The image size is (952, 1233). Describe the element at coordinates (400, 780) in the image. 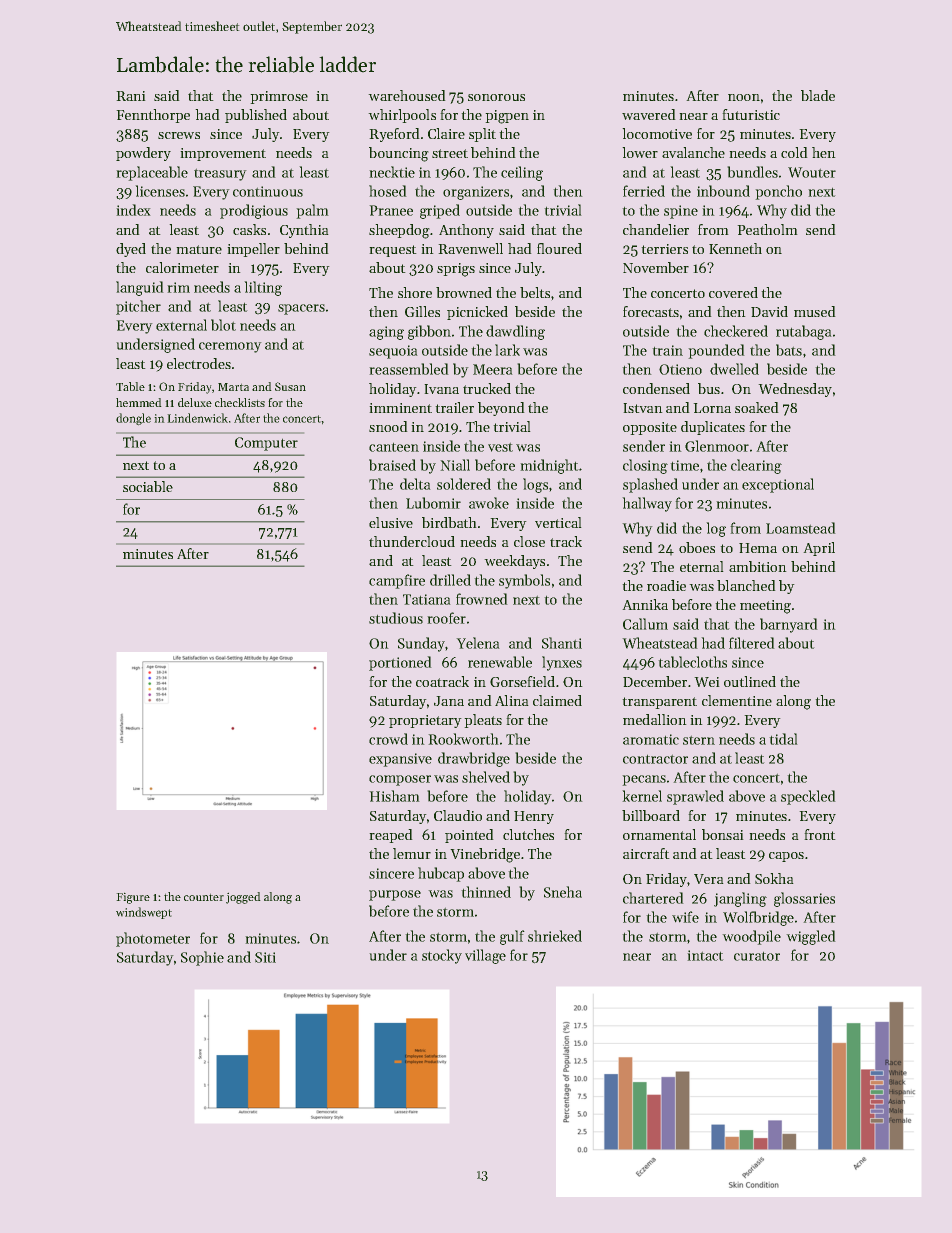

I see `composer` at that location.
